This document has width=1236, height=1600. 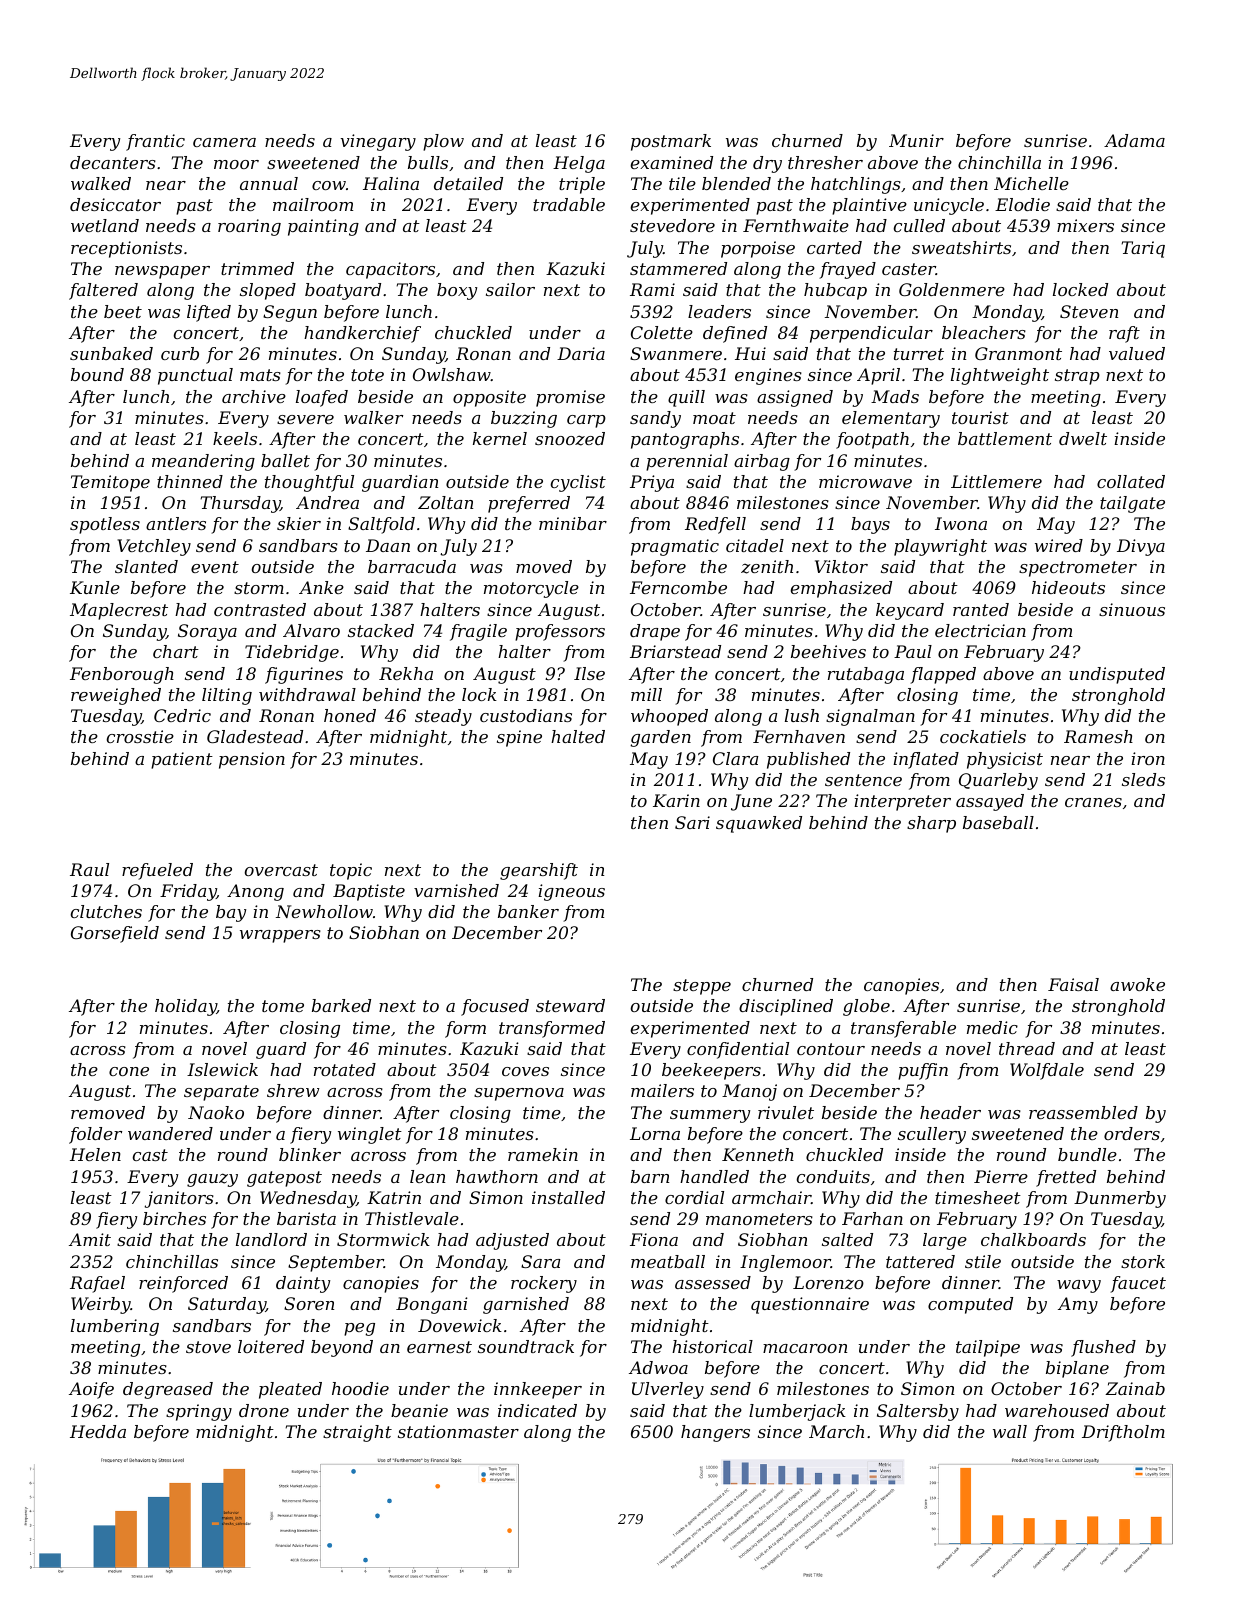 I want to click on sinuous, so click(x=1132, y=609).
